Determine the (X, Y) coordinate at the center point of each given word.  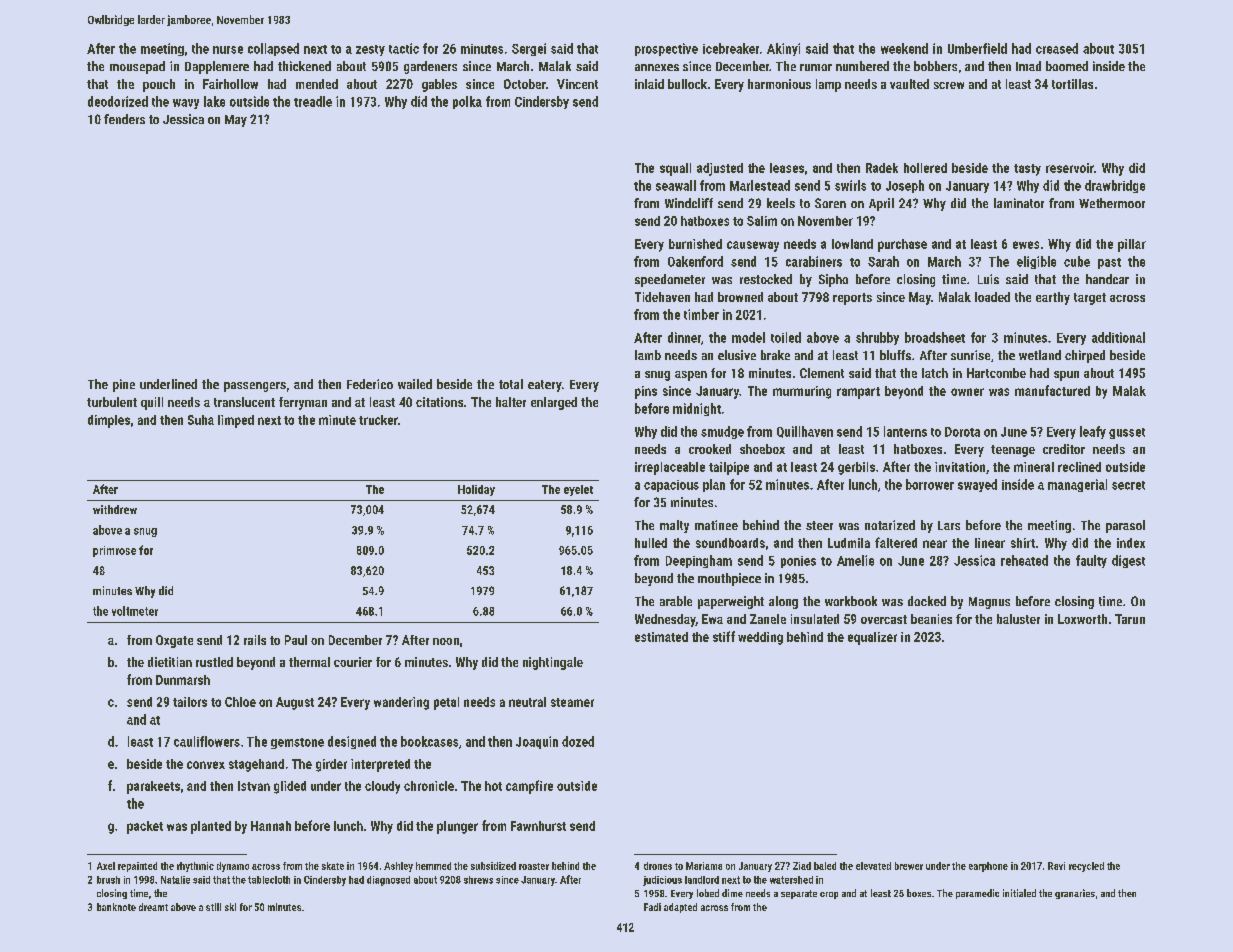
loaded (992, 297)
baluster (1018, 619)
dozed (578, 741)
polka (467, 102)
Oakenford (695, 261)
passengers (255, 387)
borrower (930, 484)
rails (255, 640)
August (295, 703)
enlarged (554, 403)
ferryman (303, 403)
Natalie (175, 880)
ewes (1026, 245)
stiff (724, 636)
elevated (873, 866)
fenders (124, 119)
